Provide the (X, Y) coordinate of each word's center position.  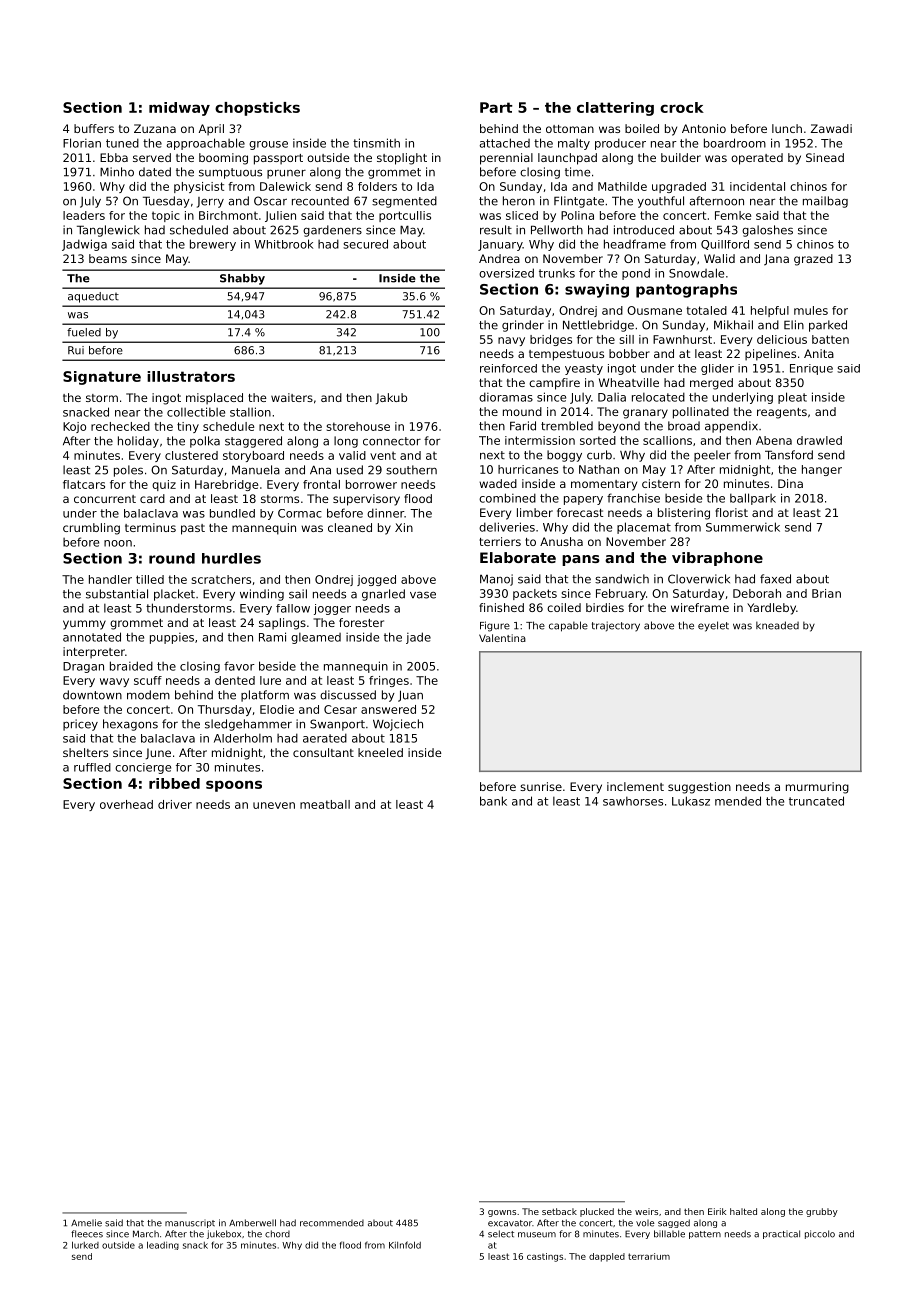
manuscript (190, 1224)
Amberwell (252, 1223)
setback (559, 1211)
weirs (646, 1211)
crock (682, 107)
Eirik (717, 1211)
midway (179, 109)
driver (175, 804)
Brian (826, 593)
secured (365, 244)
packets (535, 594)
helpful (770, 311)
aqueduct (93, 297)
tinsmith (376, 143)
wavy (114, 682)
